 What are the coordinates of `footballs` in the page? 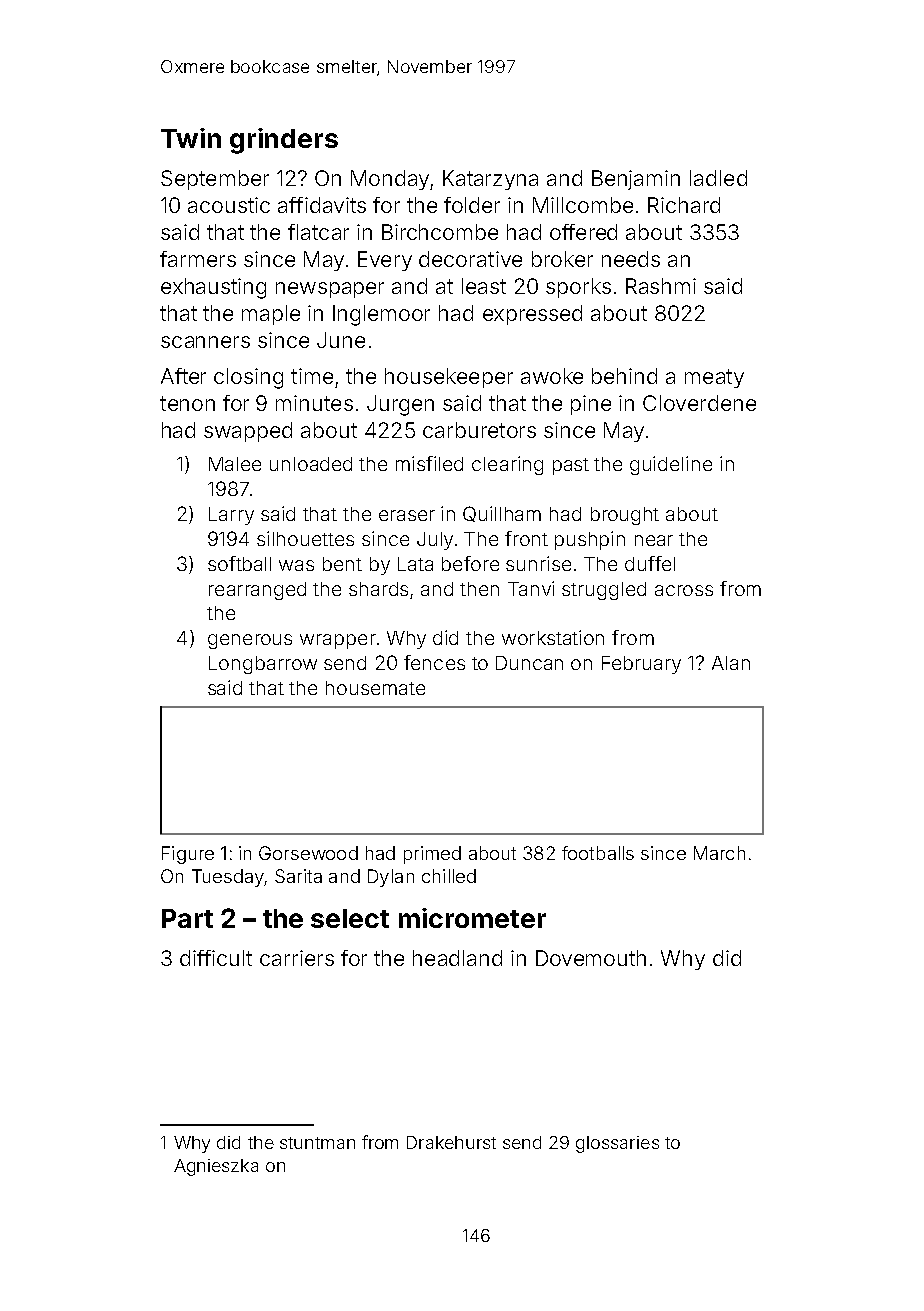 It's located at (598, 853).
